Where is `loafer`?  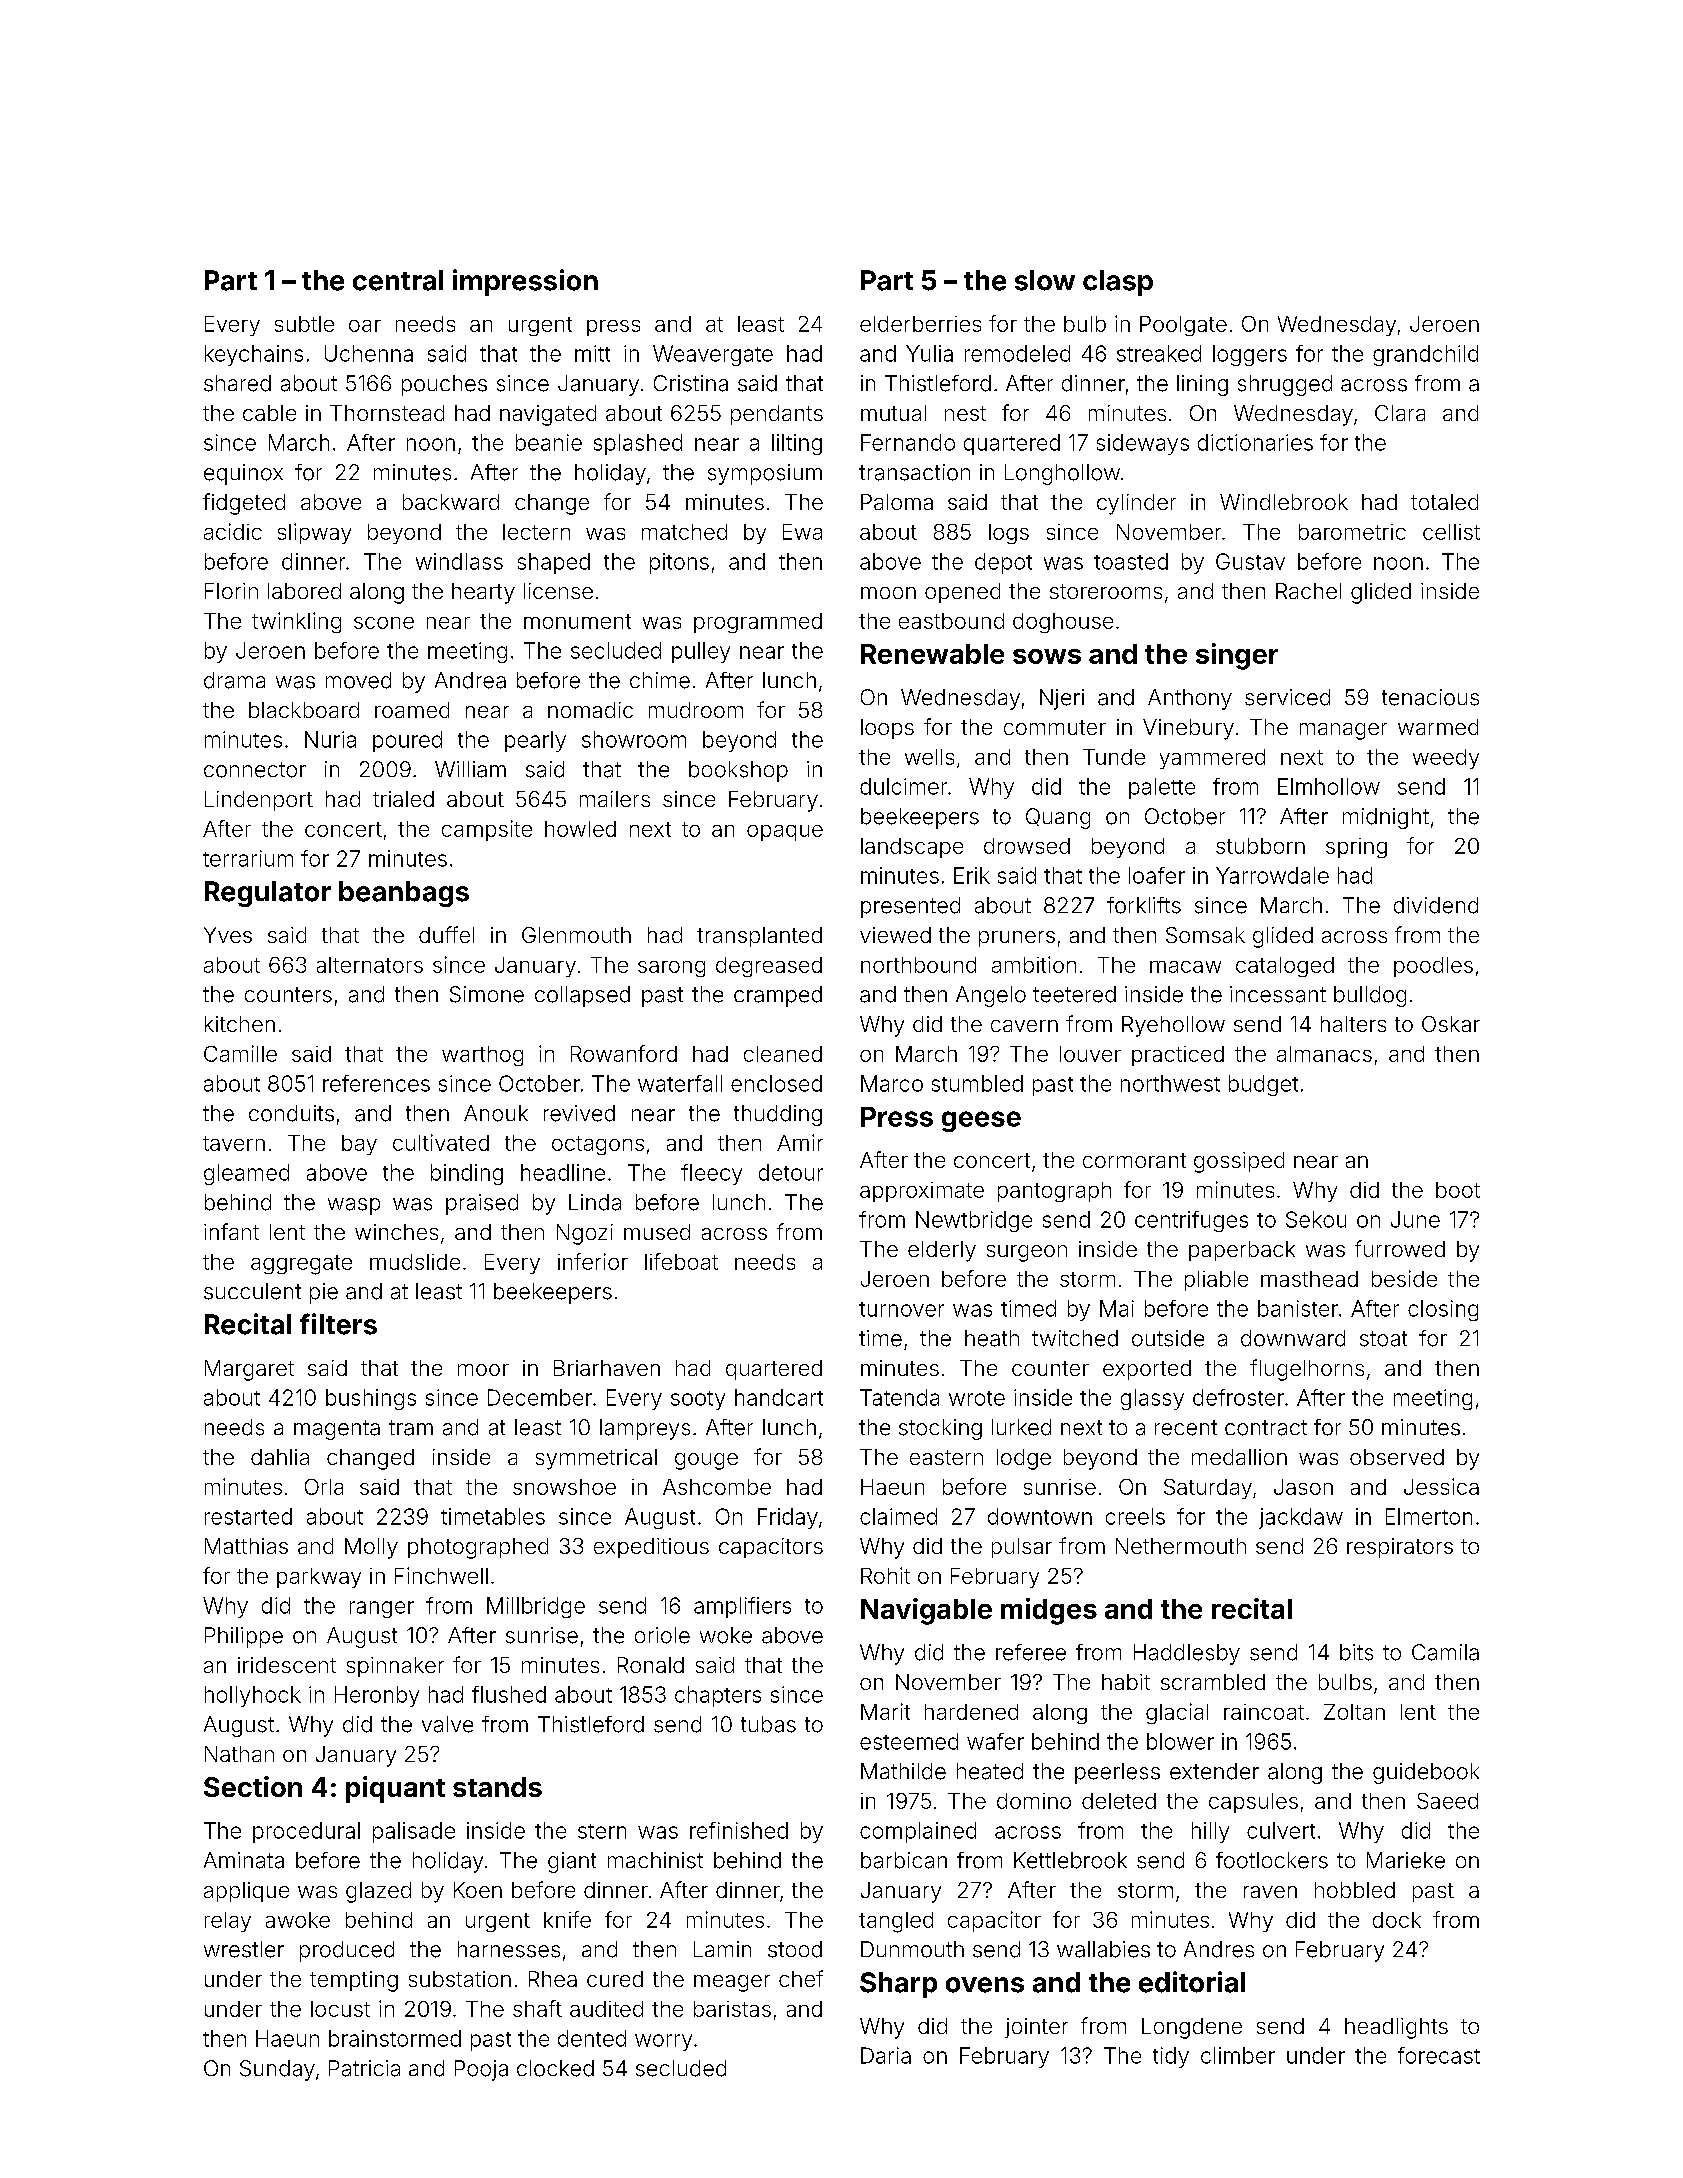
loafer is located at coordinates (1157, 875).
